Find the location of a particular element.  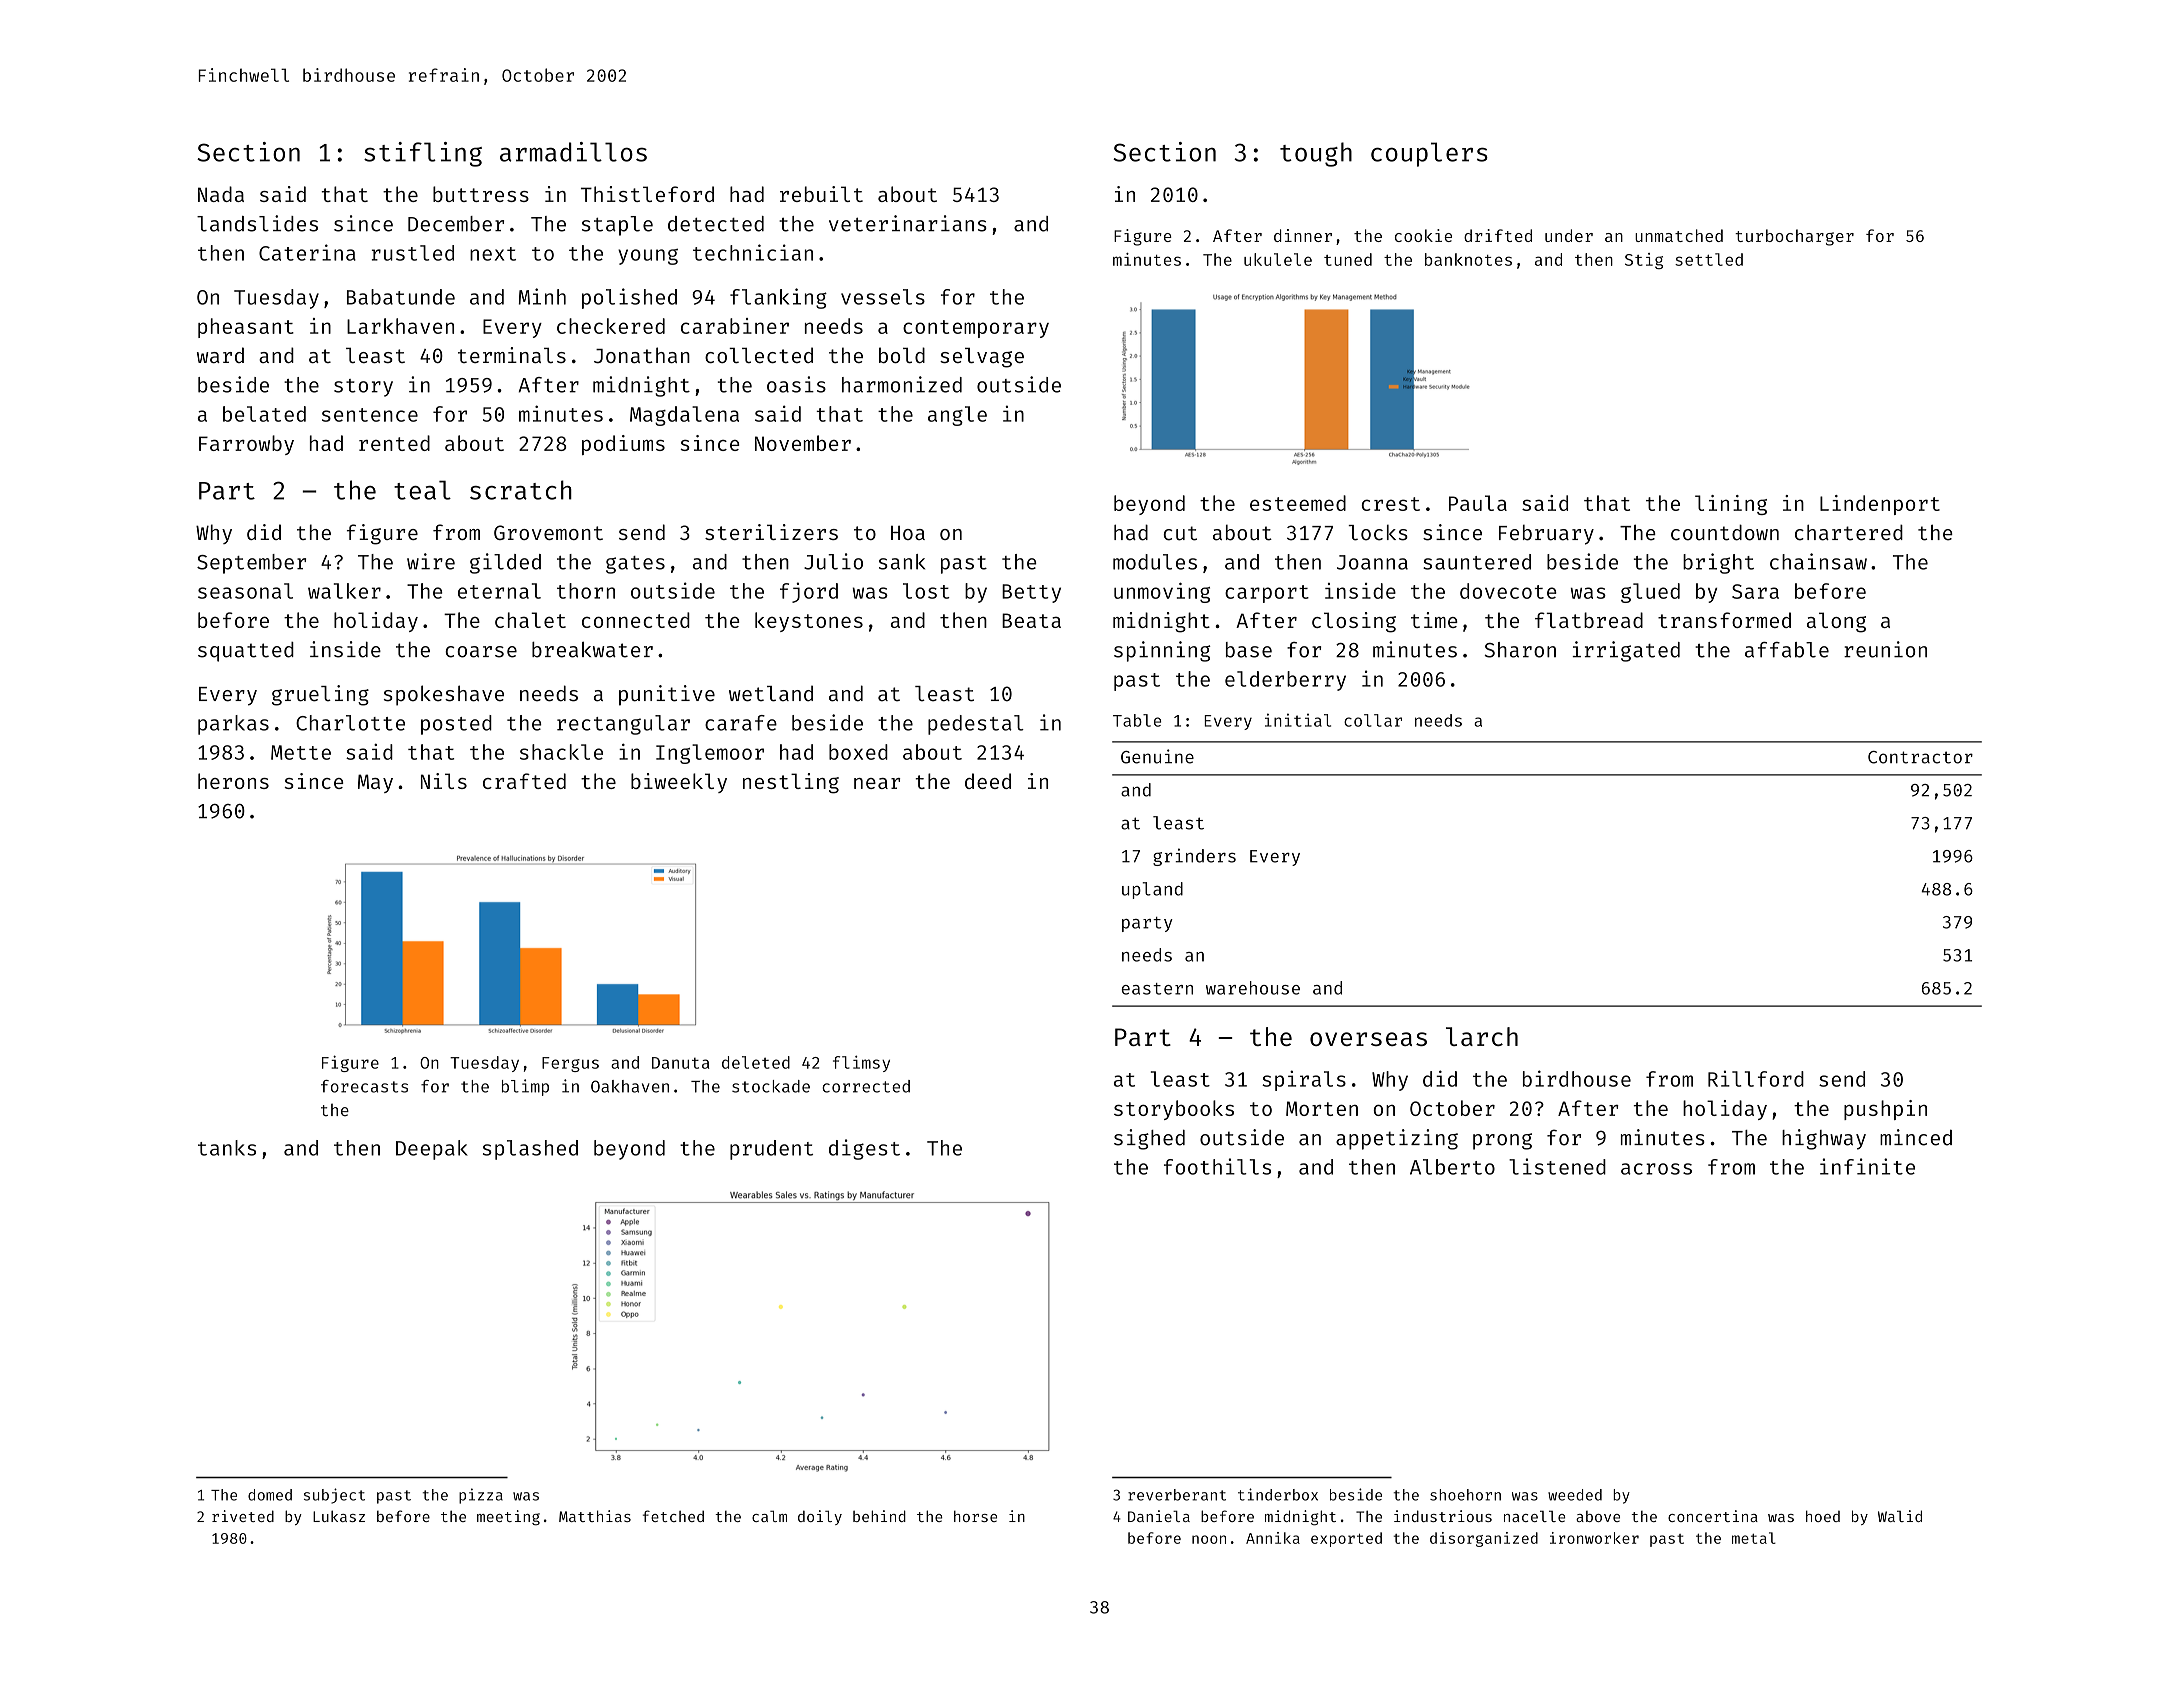

domed is located at coordinates (270, 1495).
